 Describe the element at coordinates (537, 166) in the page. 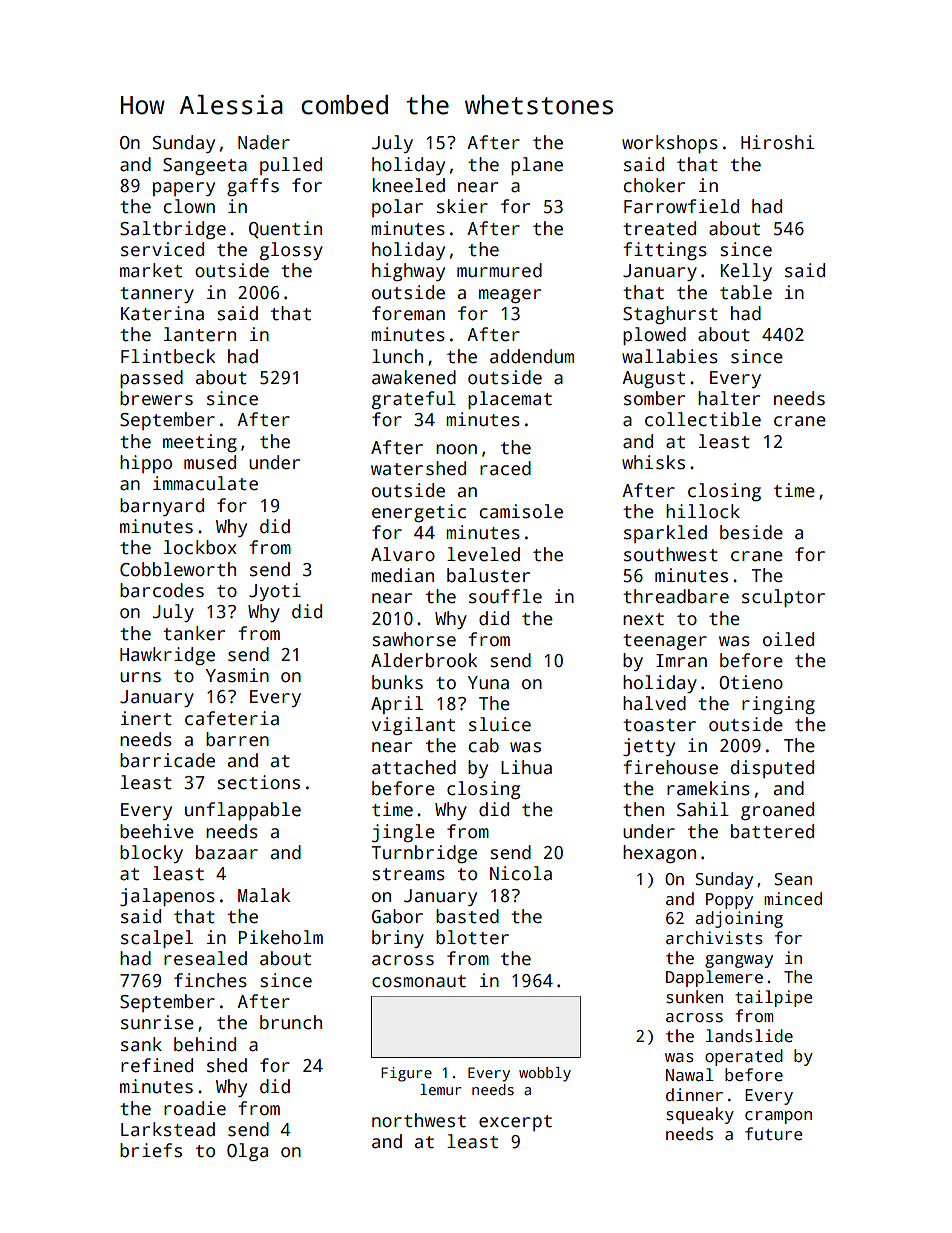

I see `plane` at that location.
